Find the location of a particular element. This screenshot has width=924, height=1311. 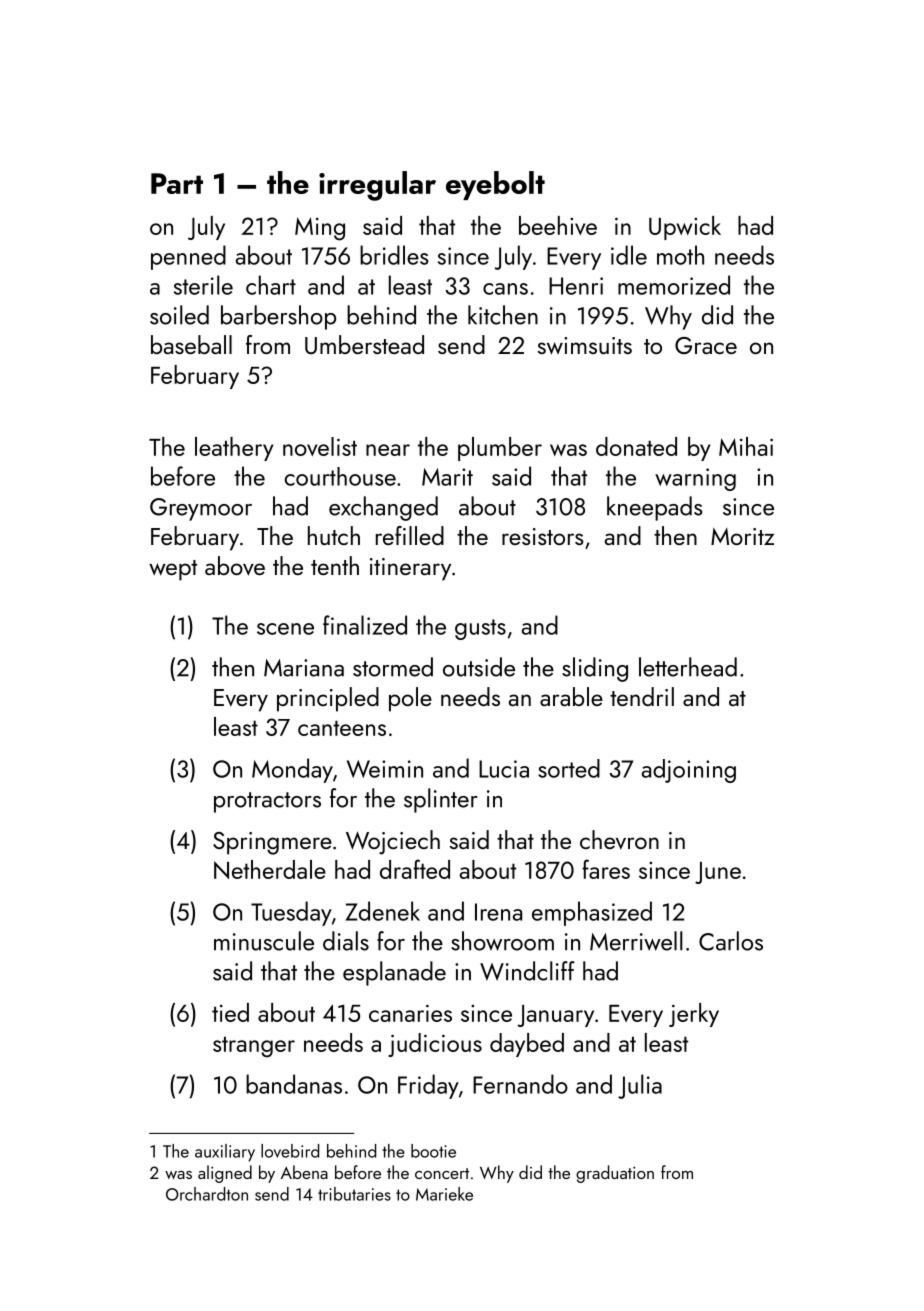

dials is located at coordinates (346, 941).
